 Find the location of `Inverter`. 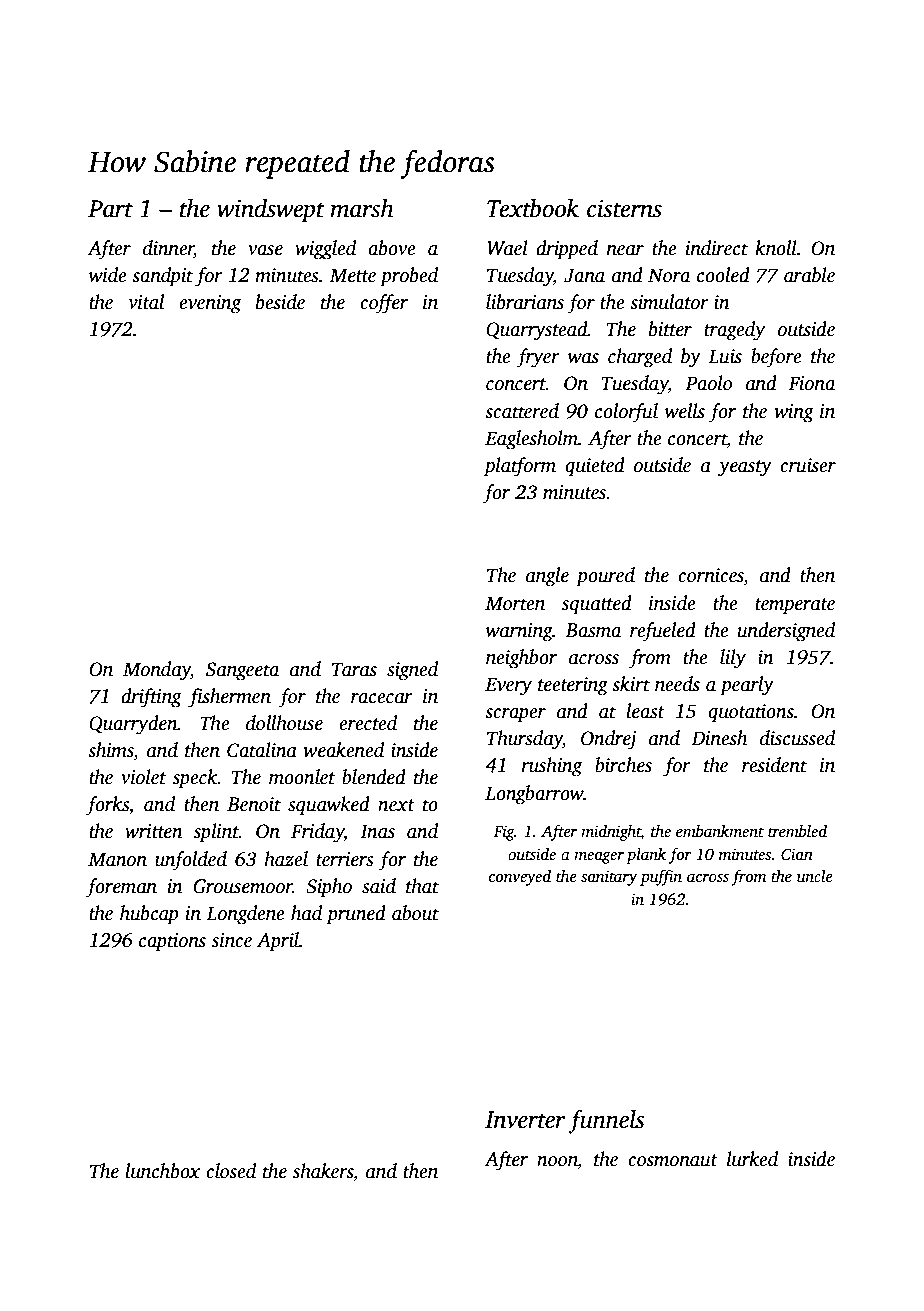

Inverter is located at coordinates (525, 1120).
